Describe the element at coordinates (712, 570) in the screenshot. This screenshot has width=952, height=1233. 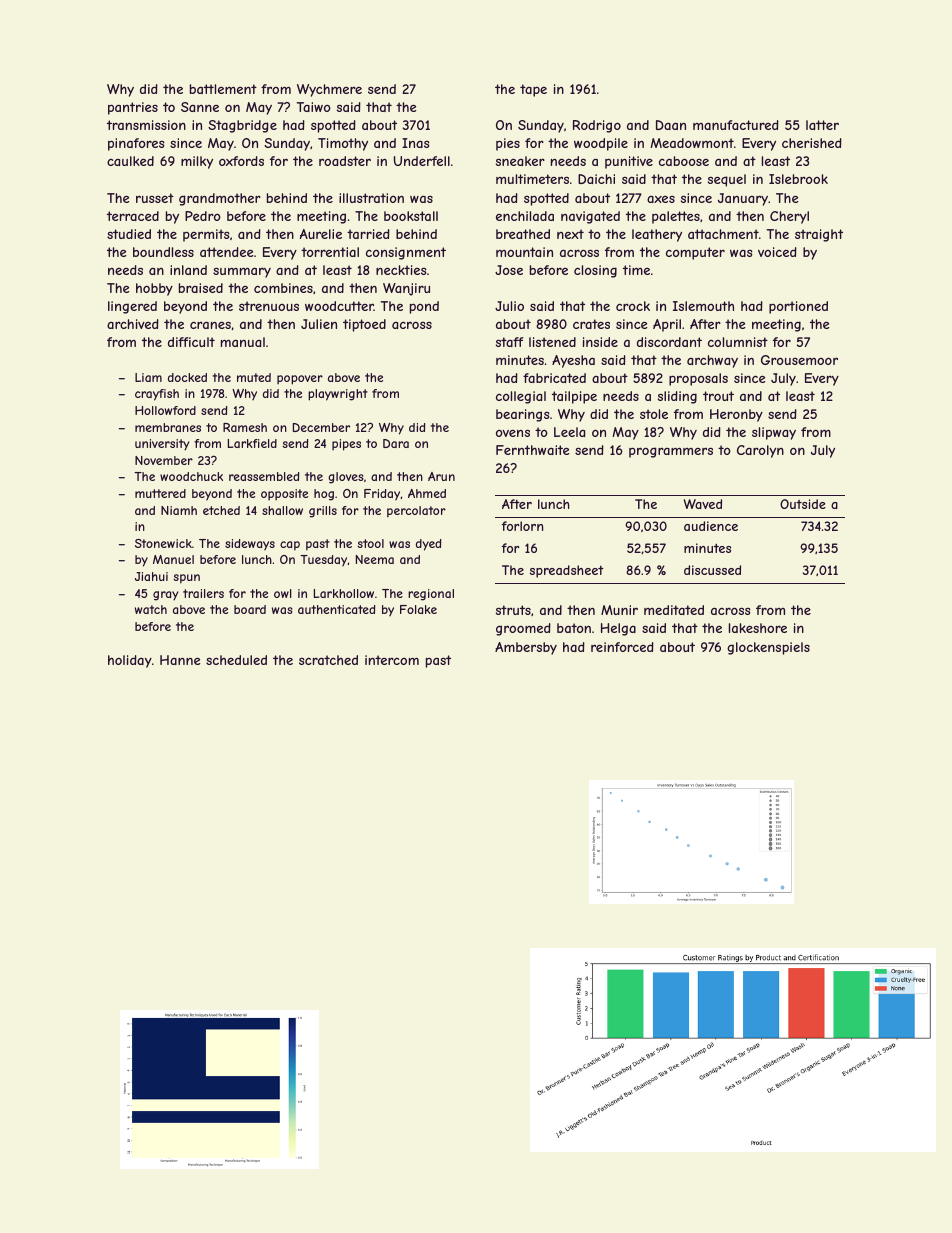
I see `discussed` at that location.
